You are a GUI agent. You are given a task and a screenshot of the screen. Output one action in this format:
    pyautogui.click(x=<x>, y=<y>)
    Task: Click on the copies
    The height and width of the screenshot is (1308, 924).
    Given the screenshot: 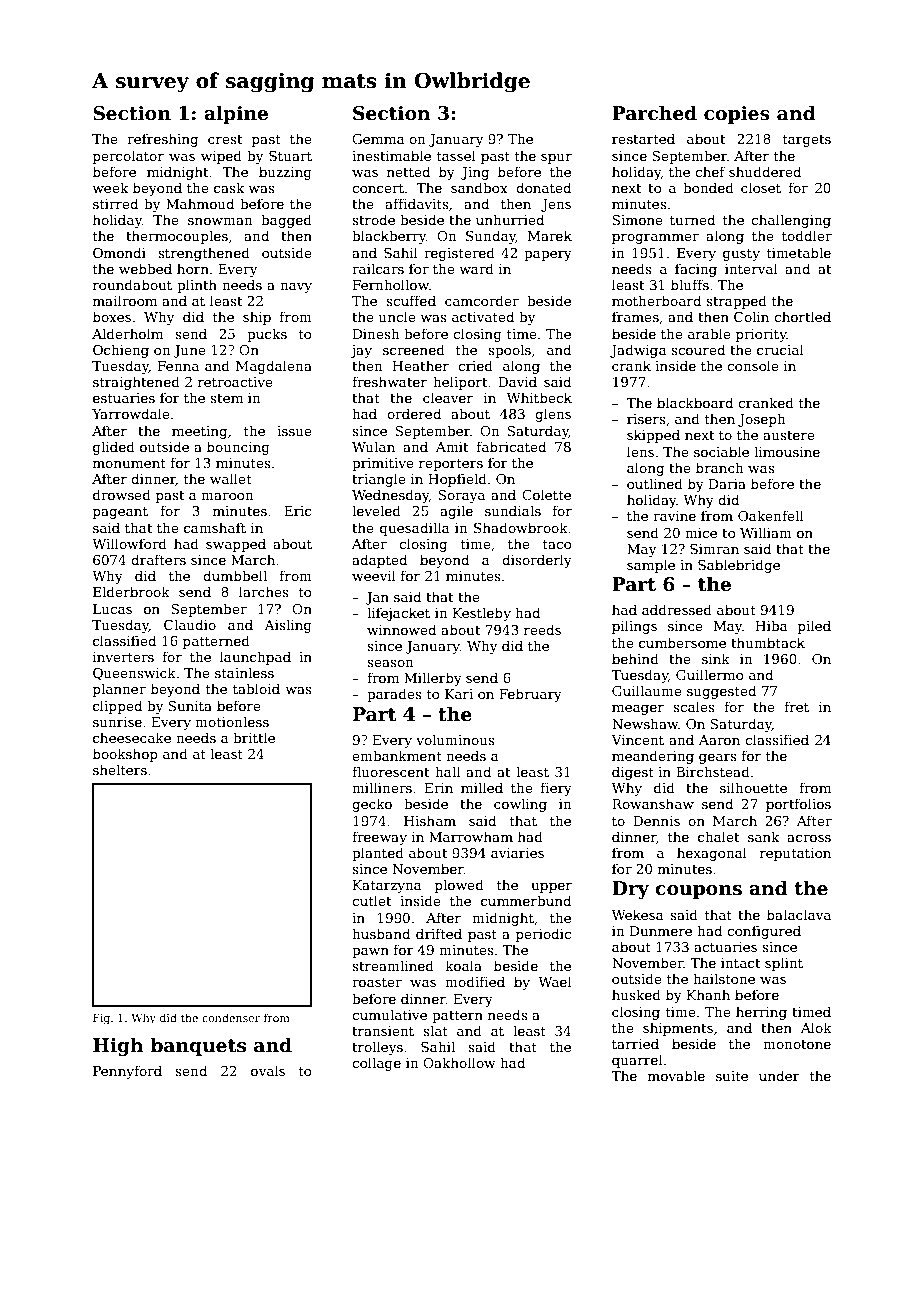 What is the action you would take?
    pyautogui.click(x=737, y=115)
